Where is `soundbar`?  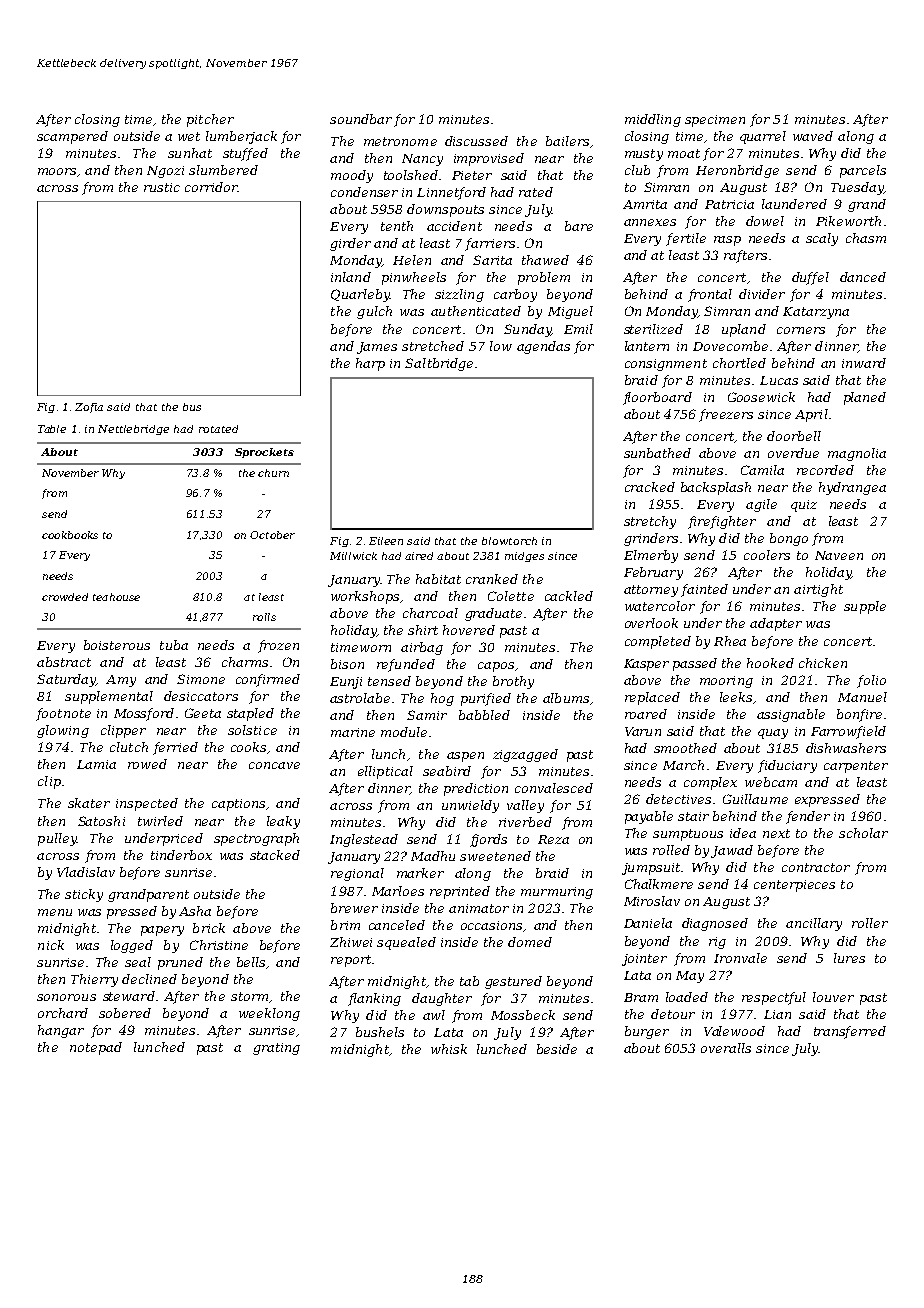
soundbar is located at coordinates (361, 119).
